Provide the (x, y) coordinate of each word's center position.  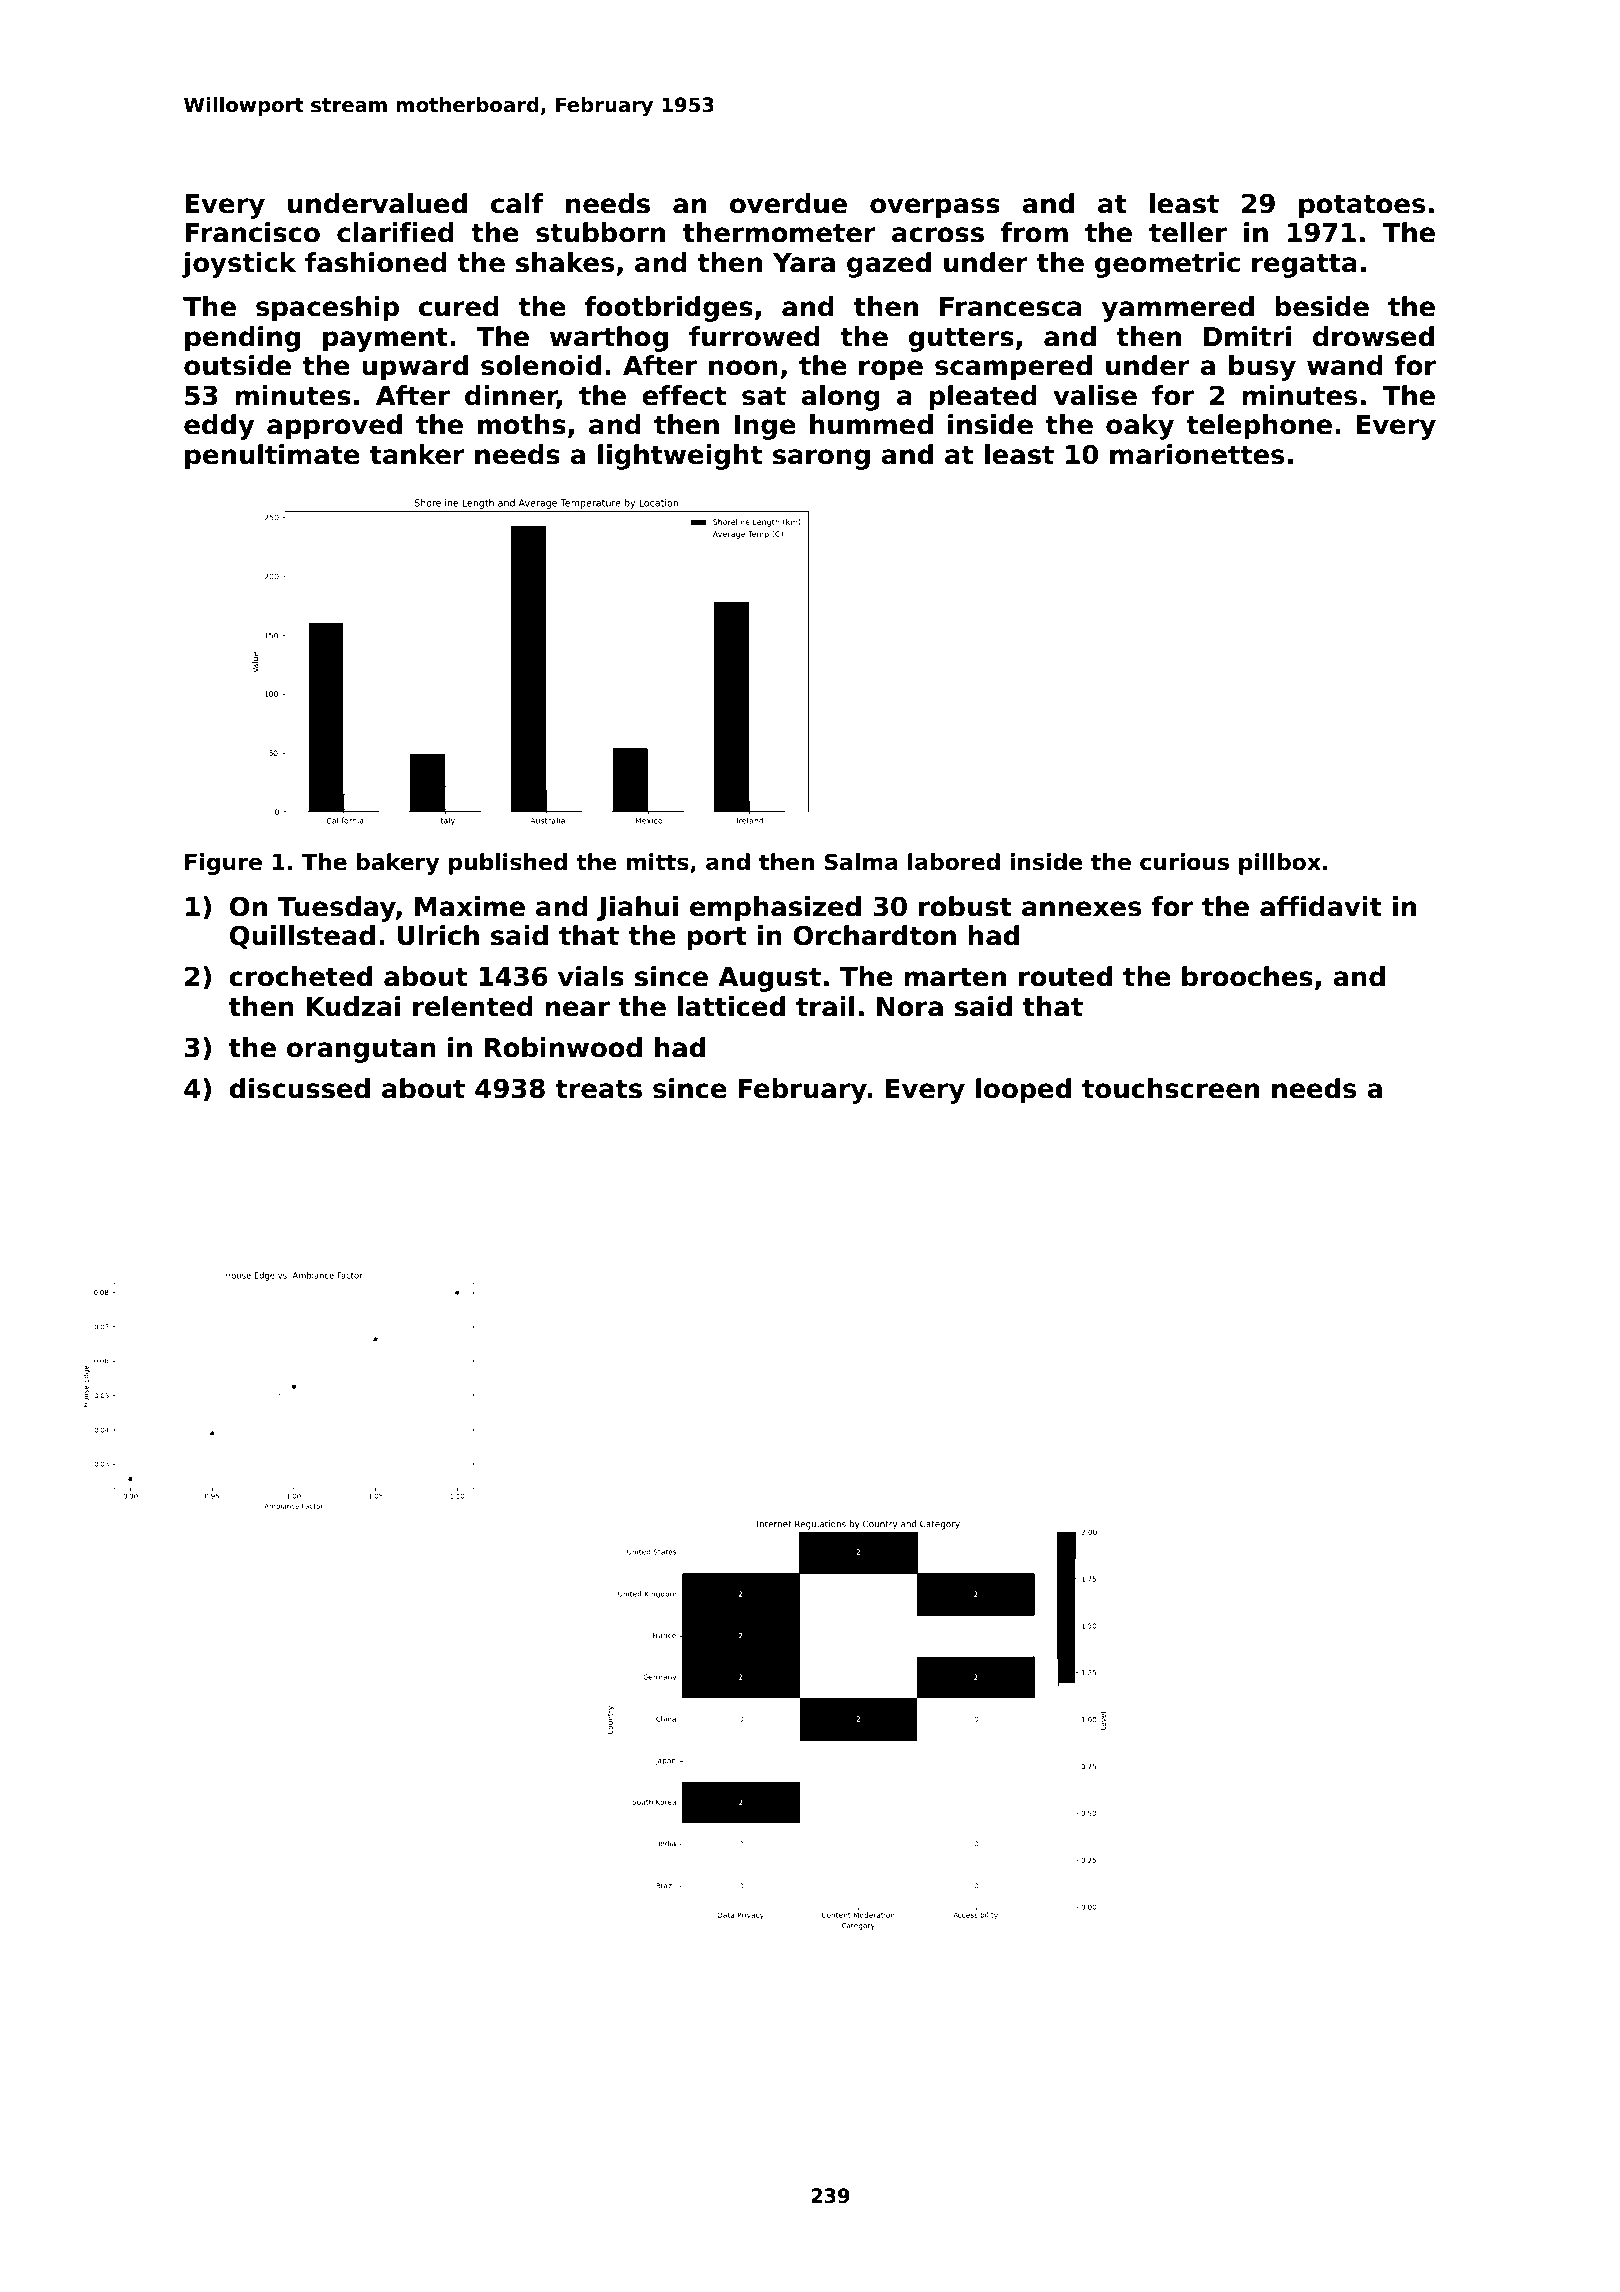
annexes (1081, 909)
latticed (731, 1006)
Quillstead (302, 937)
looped (1023, 1091)
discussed (299, 1088)
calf (517, 203)
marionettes (1197, 454)
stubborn (600, 232)
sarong (821, 459)
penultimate (272, 457)
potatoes (1362, 207)
